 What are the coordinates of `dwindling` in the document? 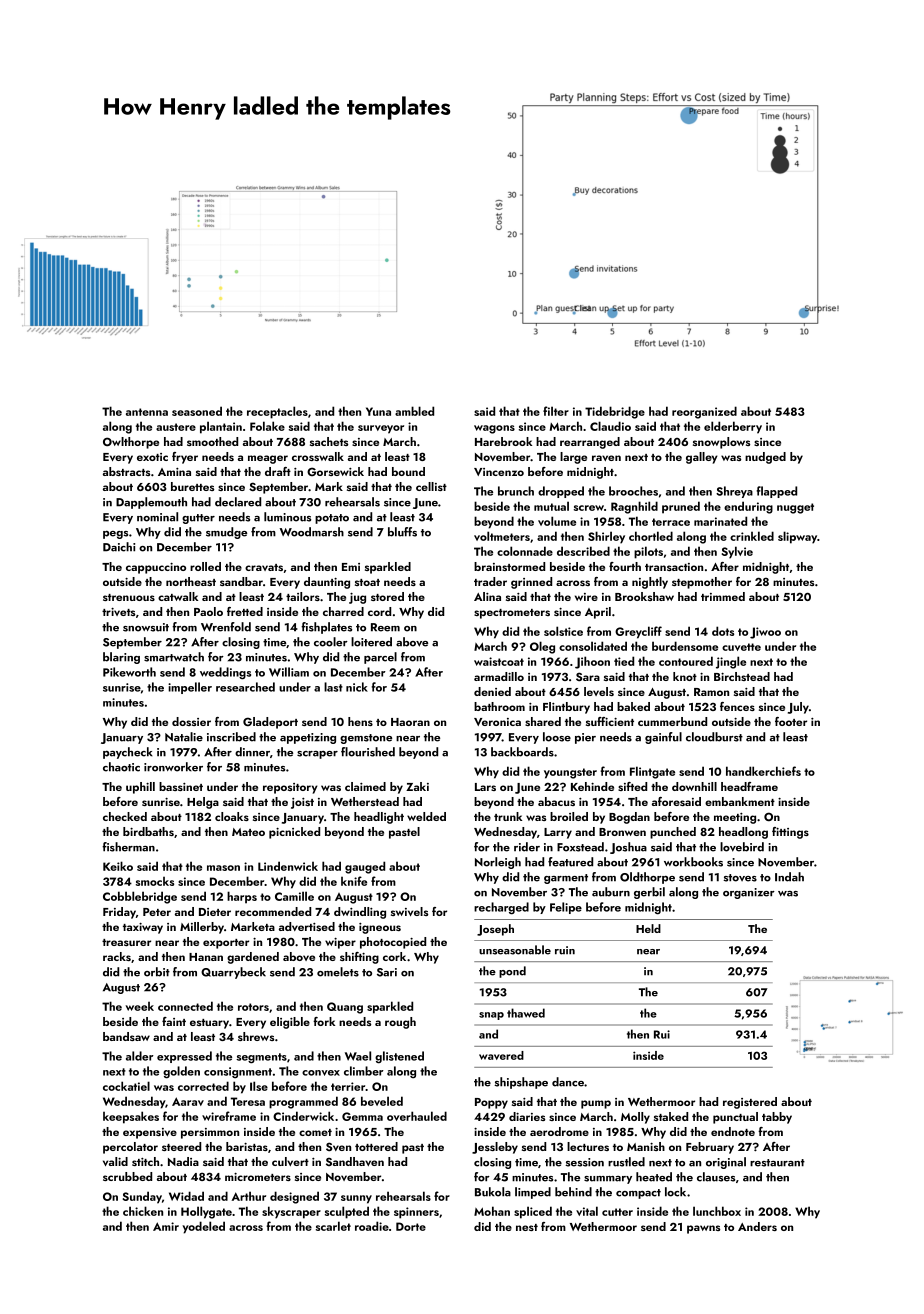 It's located at (360, 913).
